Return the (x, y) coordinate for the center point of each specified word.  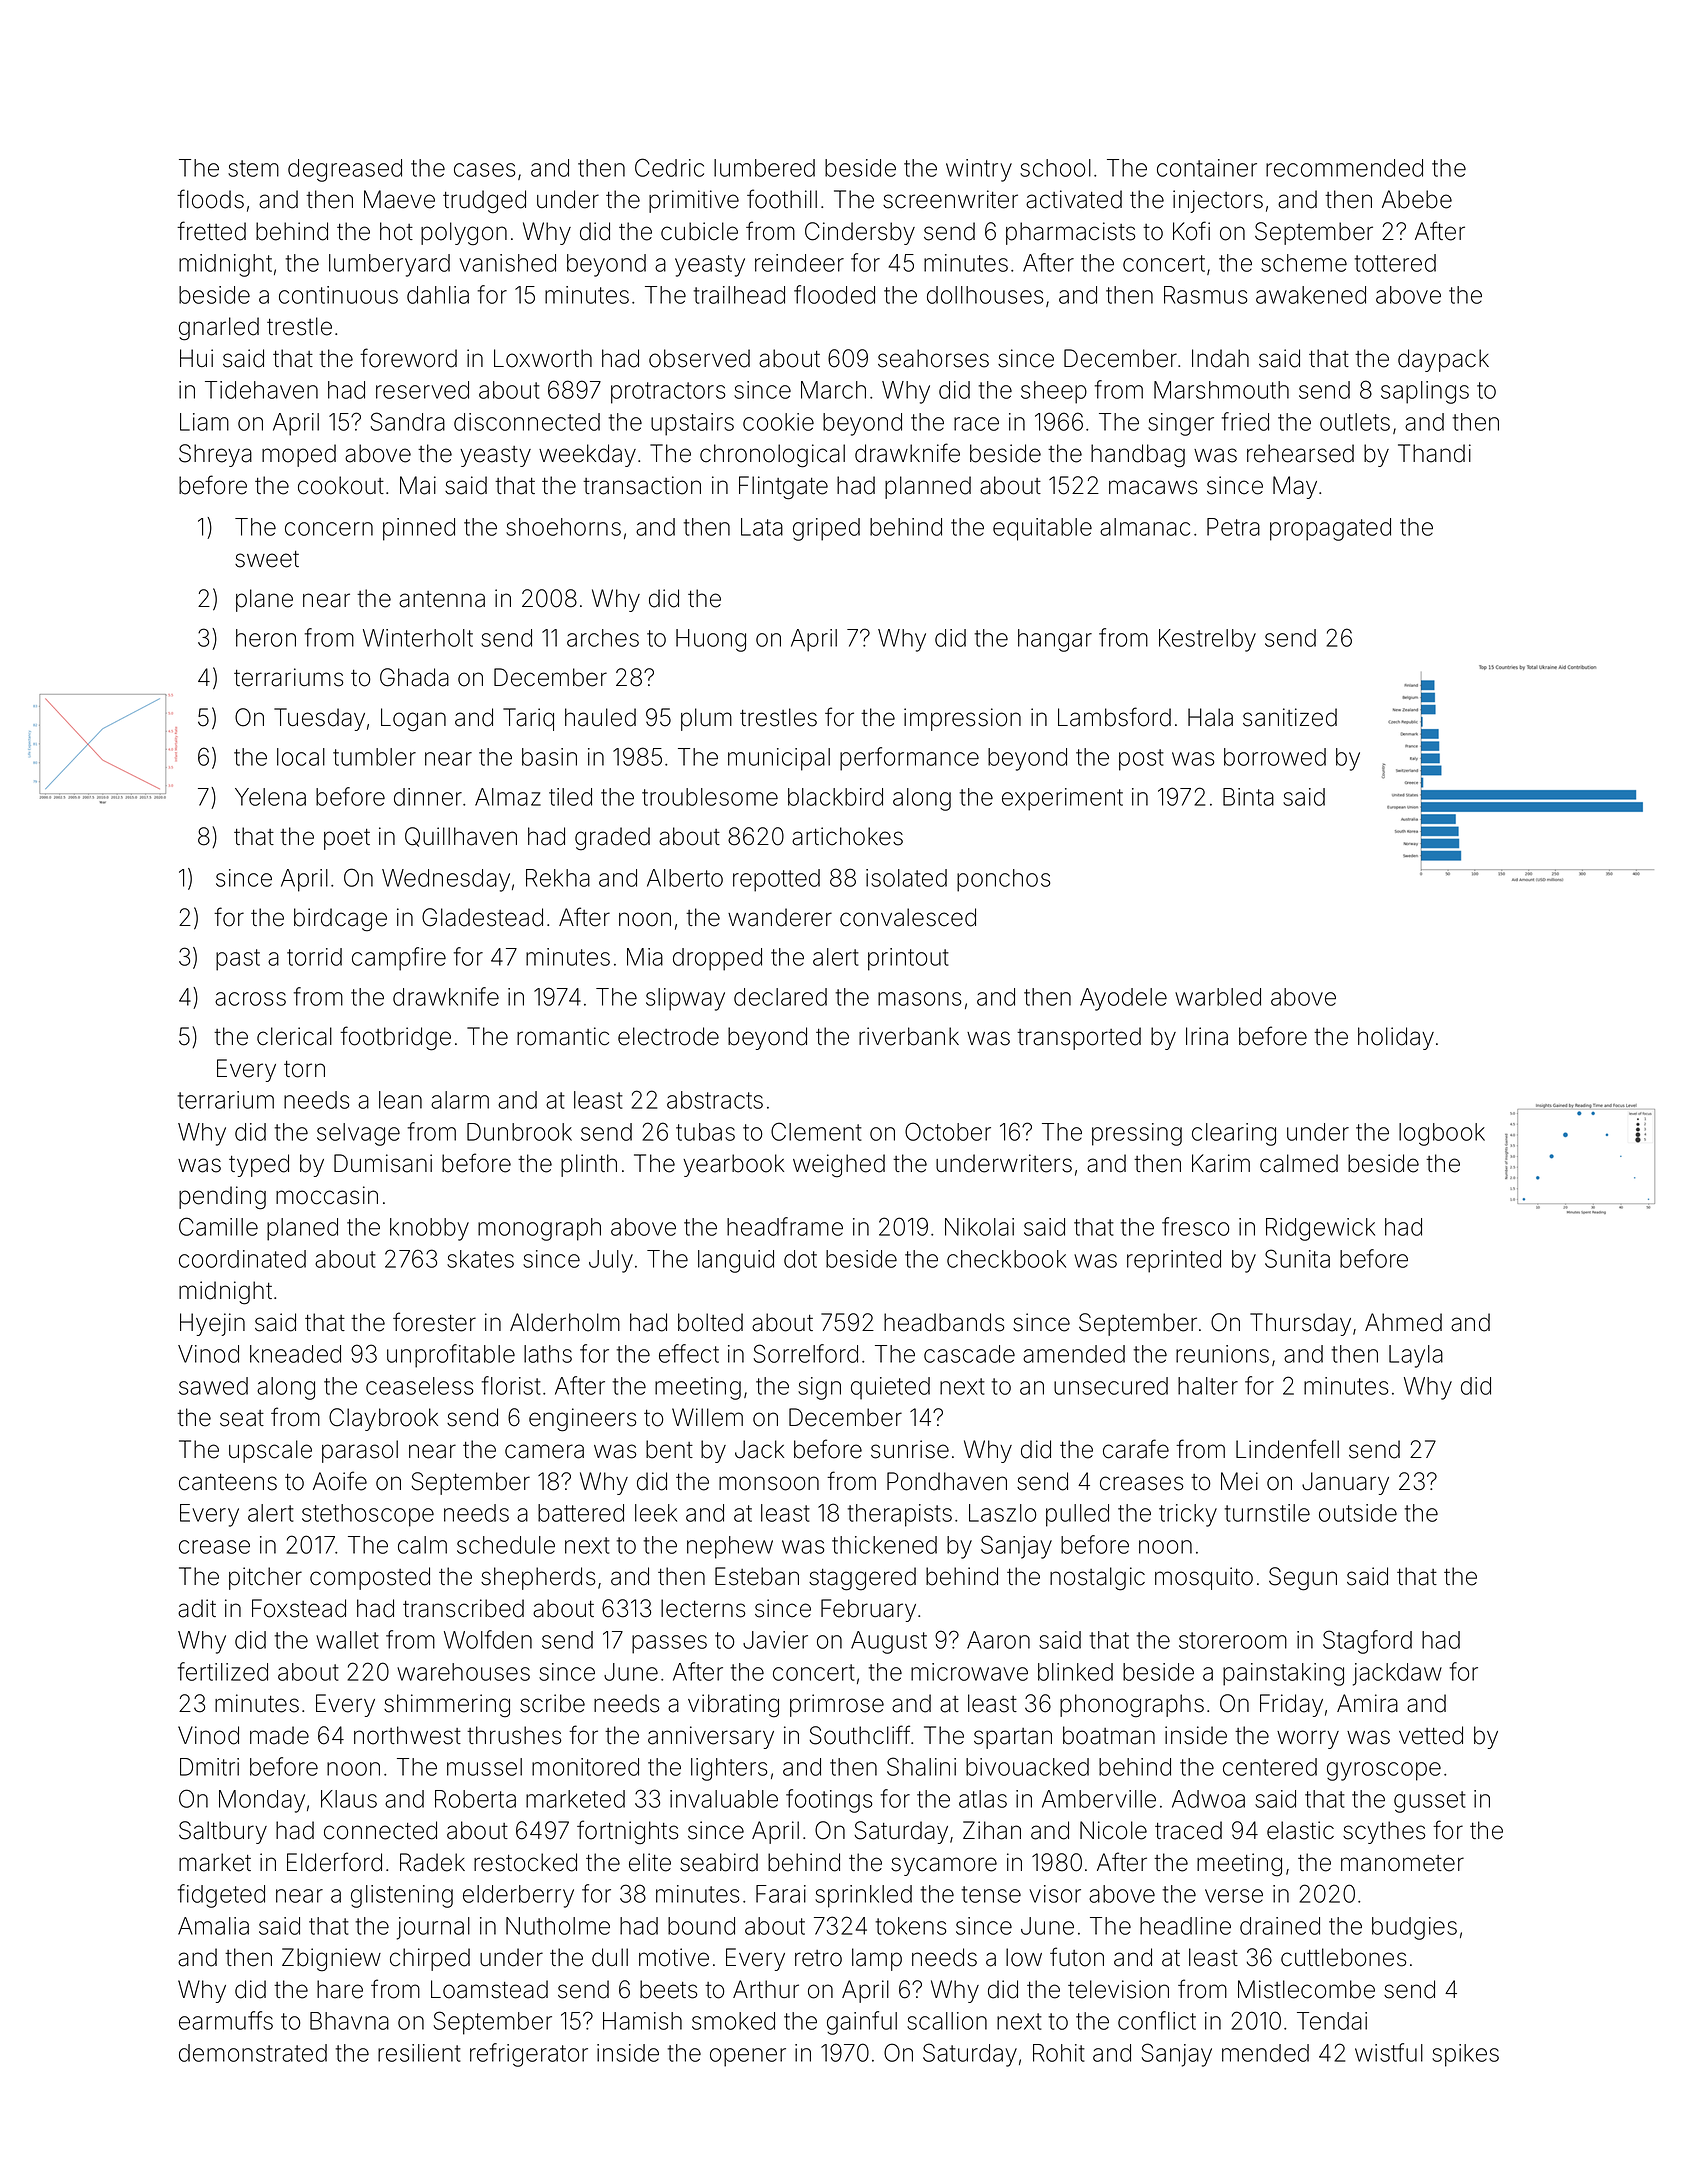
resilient (419, 2053)
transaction (642, 485)
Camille (218, 1226)
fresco (1195, 1226)
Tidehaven (261, 390)
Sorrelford (806, 1353)
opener (748, 2057)
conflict (1157, 2020)
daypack (1443, 360)
